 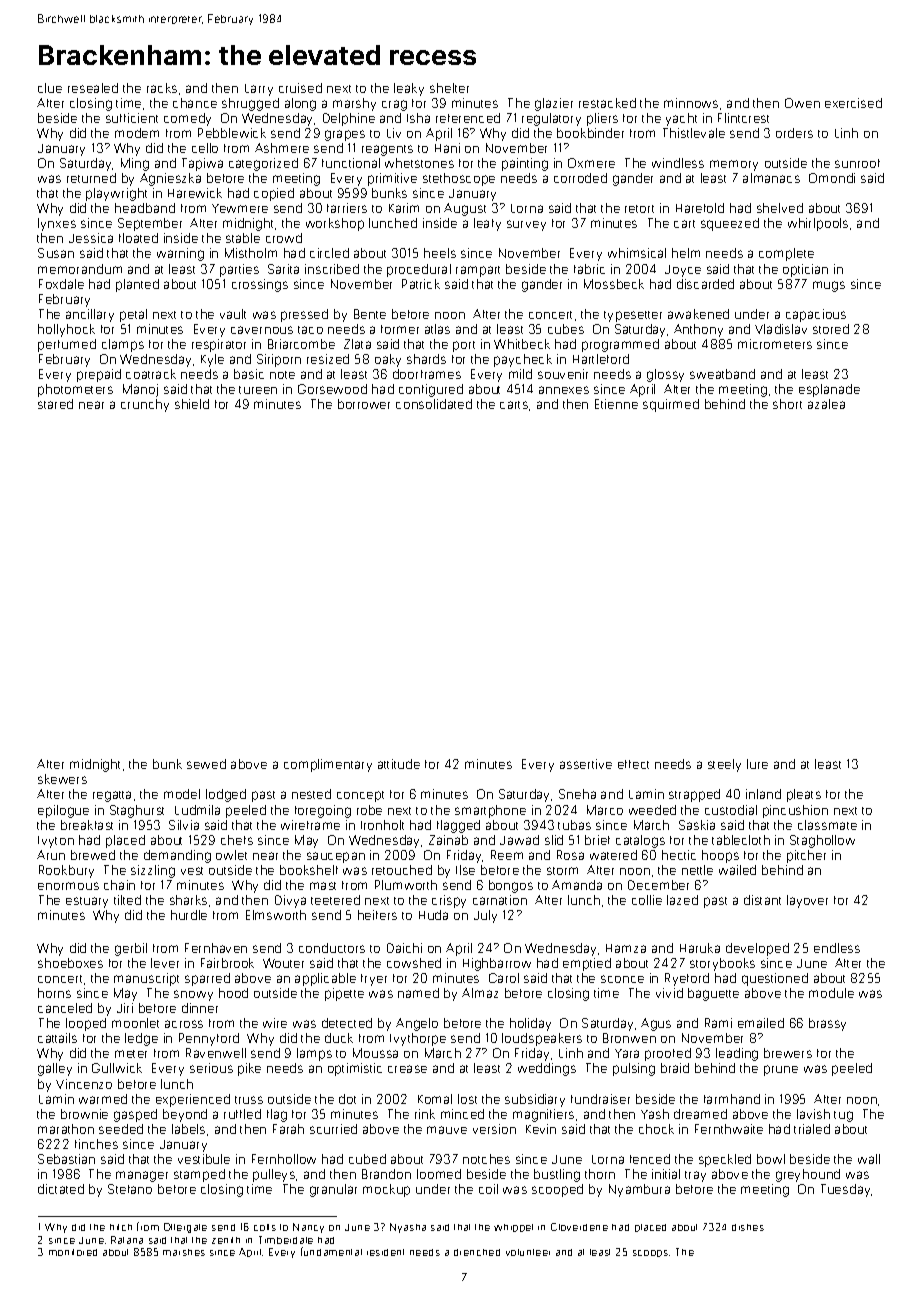 What do you see at coordinates (399, 764) in the screenshot?
I see `attitude` at bounding box center [399, 764].
